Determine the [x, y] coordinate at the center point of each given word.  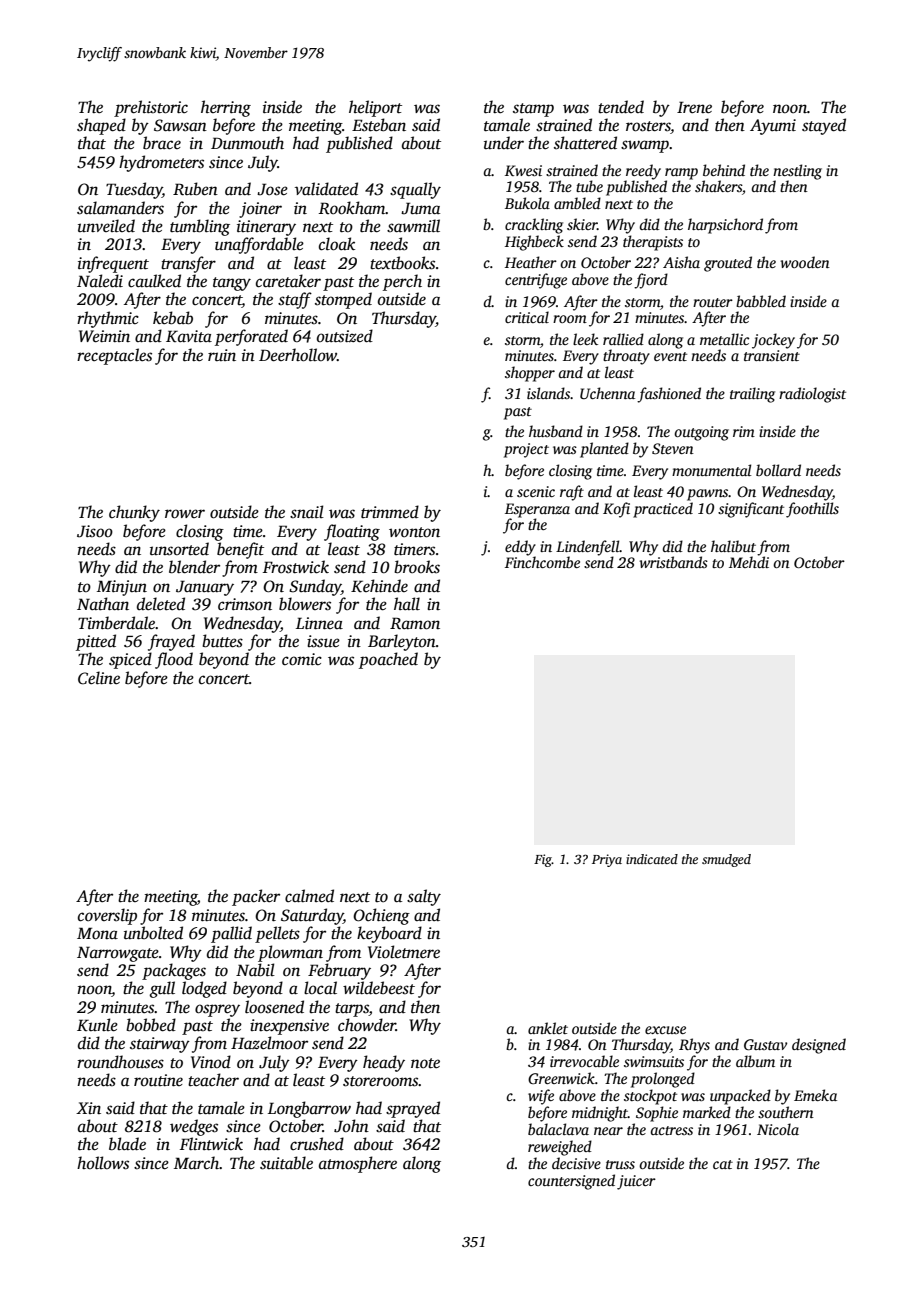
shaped [101, 126]
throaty [626, 357]
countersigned [571, 1182]
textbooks [402, 263]
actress [671, 1130]
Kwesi [523, 170]
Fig [543, 860]
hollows [103, 1163]
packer [256, 897]
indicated [652, 859]
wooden [805, 262]
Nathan [103, 604]
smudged [726, 860]
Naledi [100, 281]
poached [388, 660]
